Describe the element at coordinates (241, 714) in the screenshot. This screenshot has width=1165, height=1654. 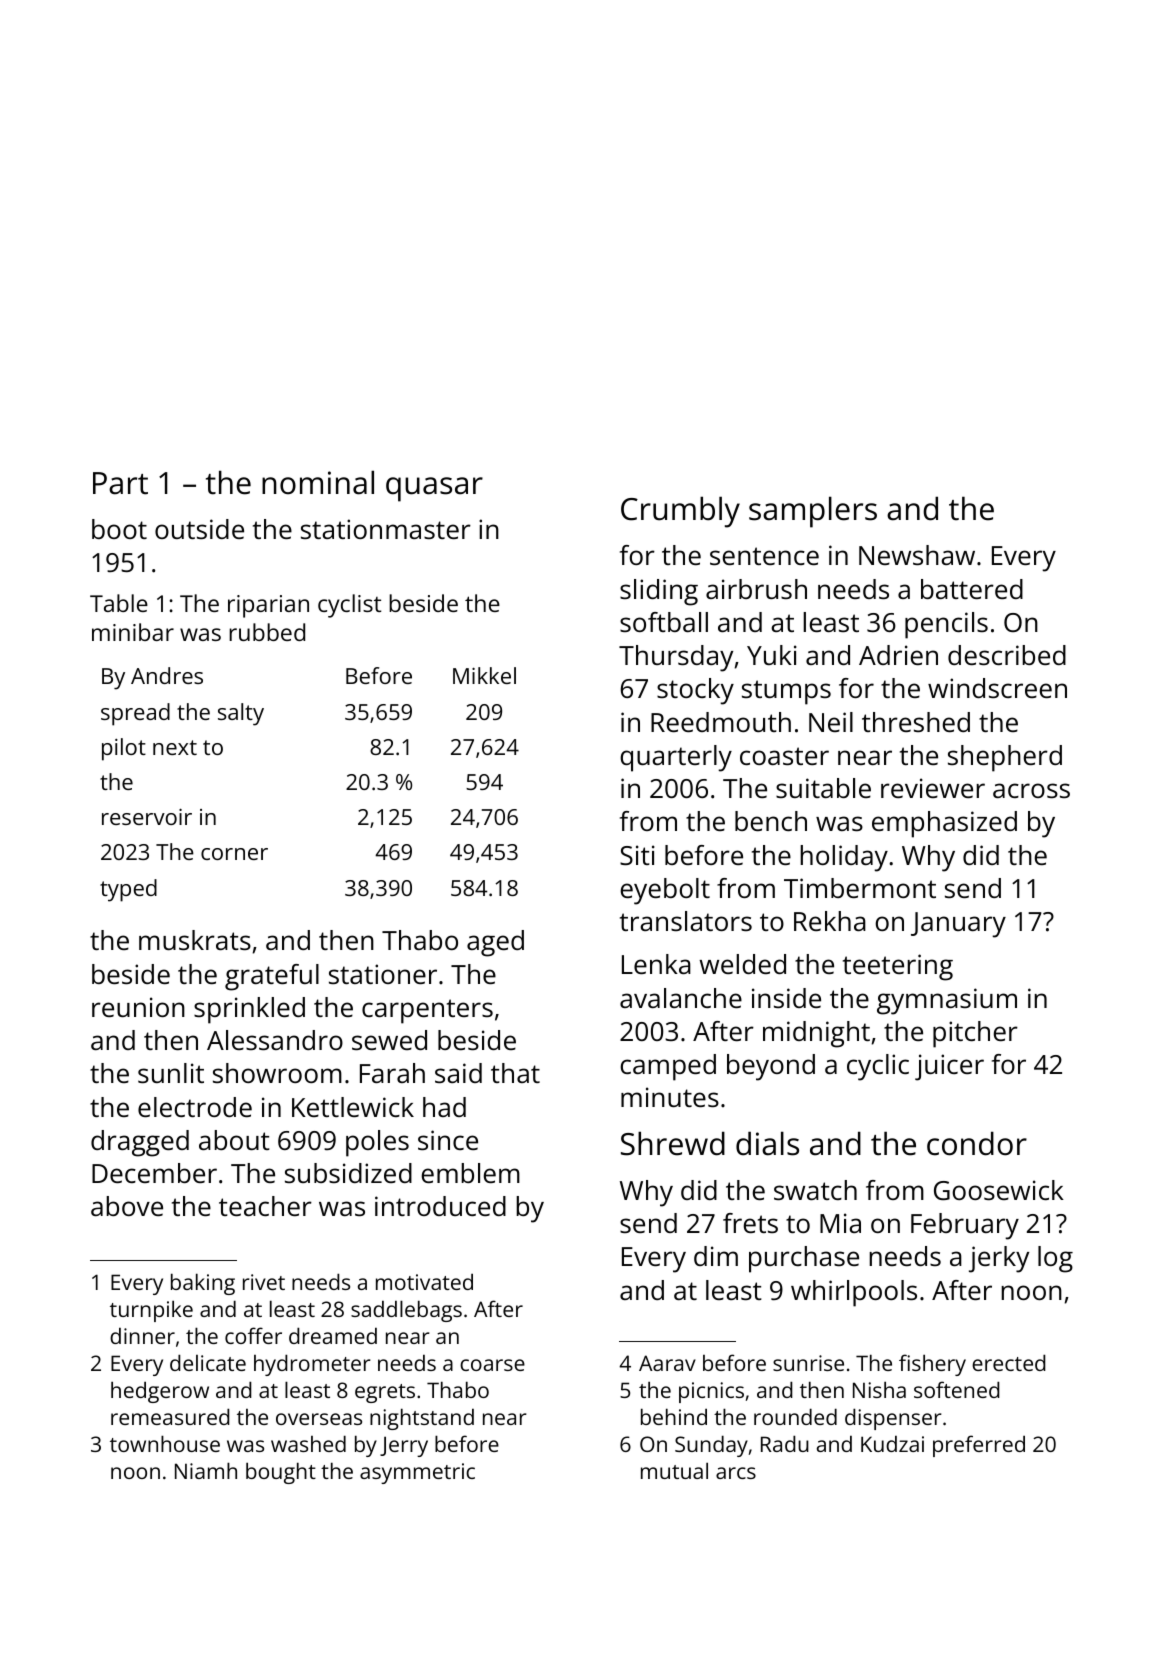
I see `salty` at that location.
